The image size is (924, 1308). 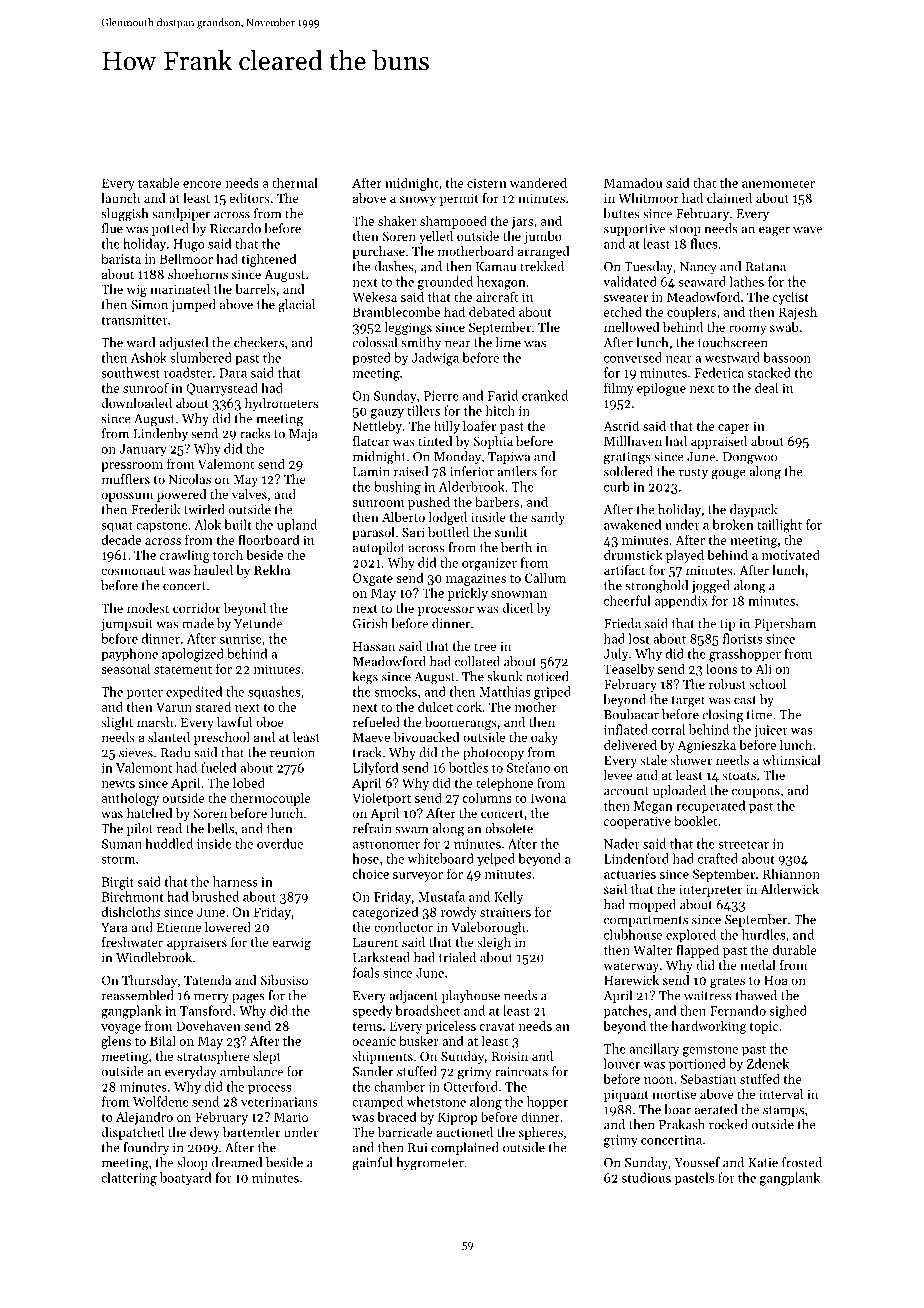 I want to click on mopped, so click(x=652, y=905).
